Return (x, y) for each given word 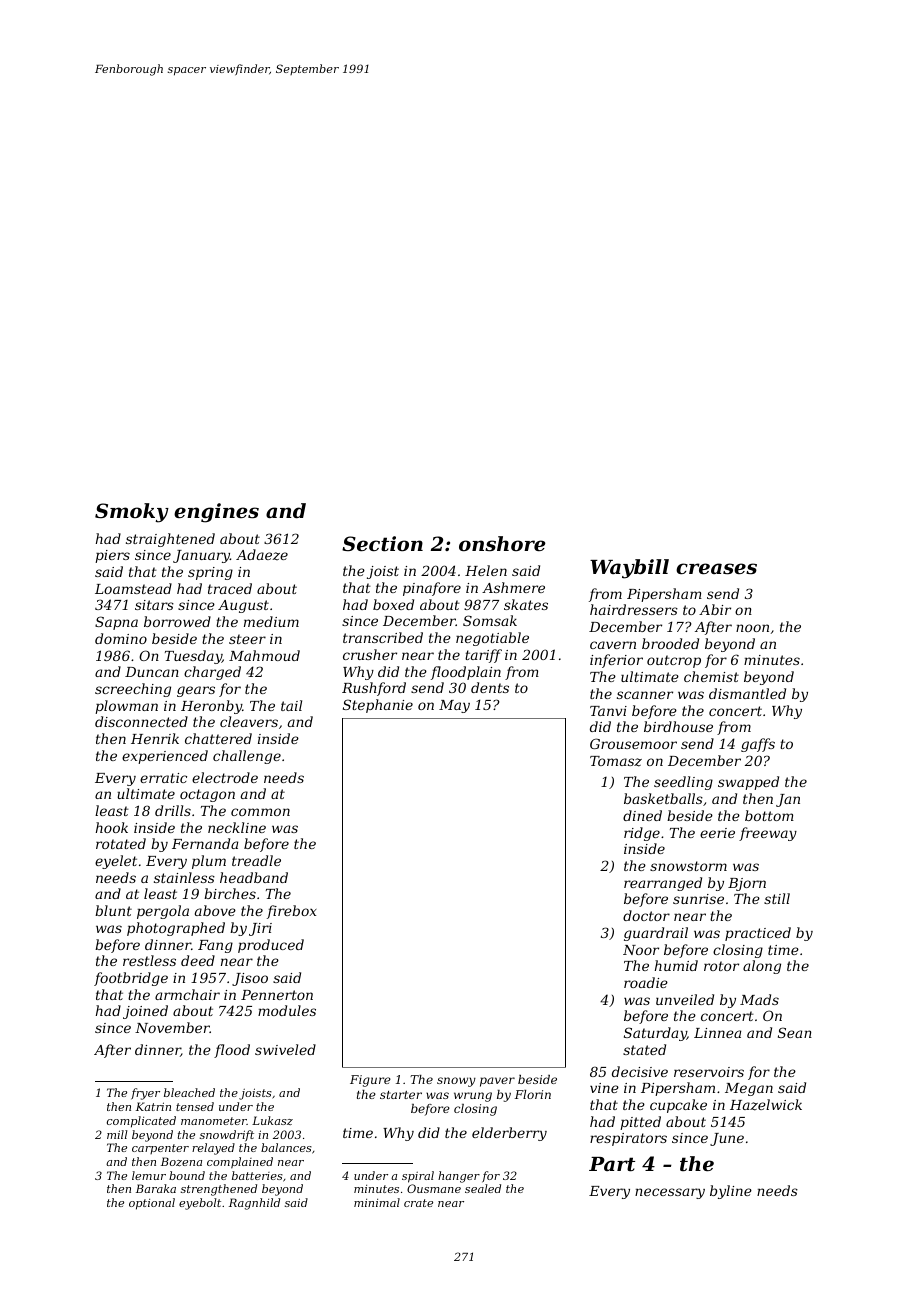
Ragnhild (254, 1204)
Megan (749, 1089)
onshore (502, 544)
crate (418, 1203)
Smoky (132, 513)
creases (716, 569)
